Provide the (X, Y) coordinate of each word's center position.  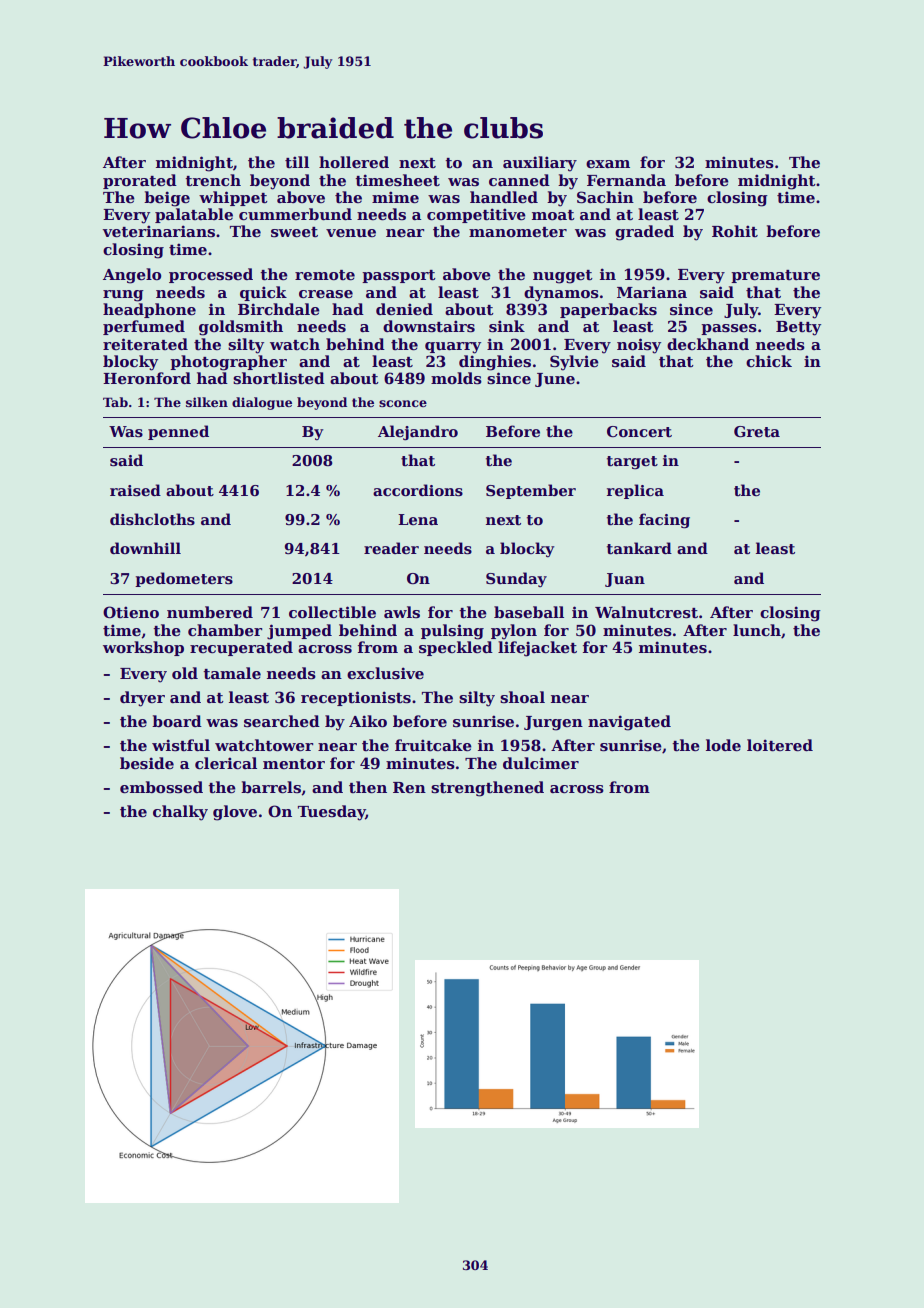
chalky (180, 813)
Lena (418, 519)
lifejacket (537, 649)
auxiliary (540, 164)
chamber (225, 630)
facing (664, 521)
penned (178, 432)
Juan (625, 580)
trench (213, 180)
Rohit (735, 231)
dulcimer (541, 763)
